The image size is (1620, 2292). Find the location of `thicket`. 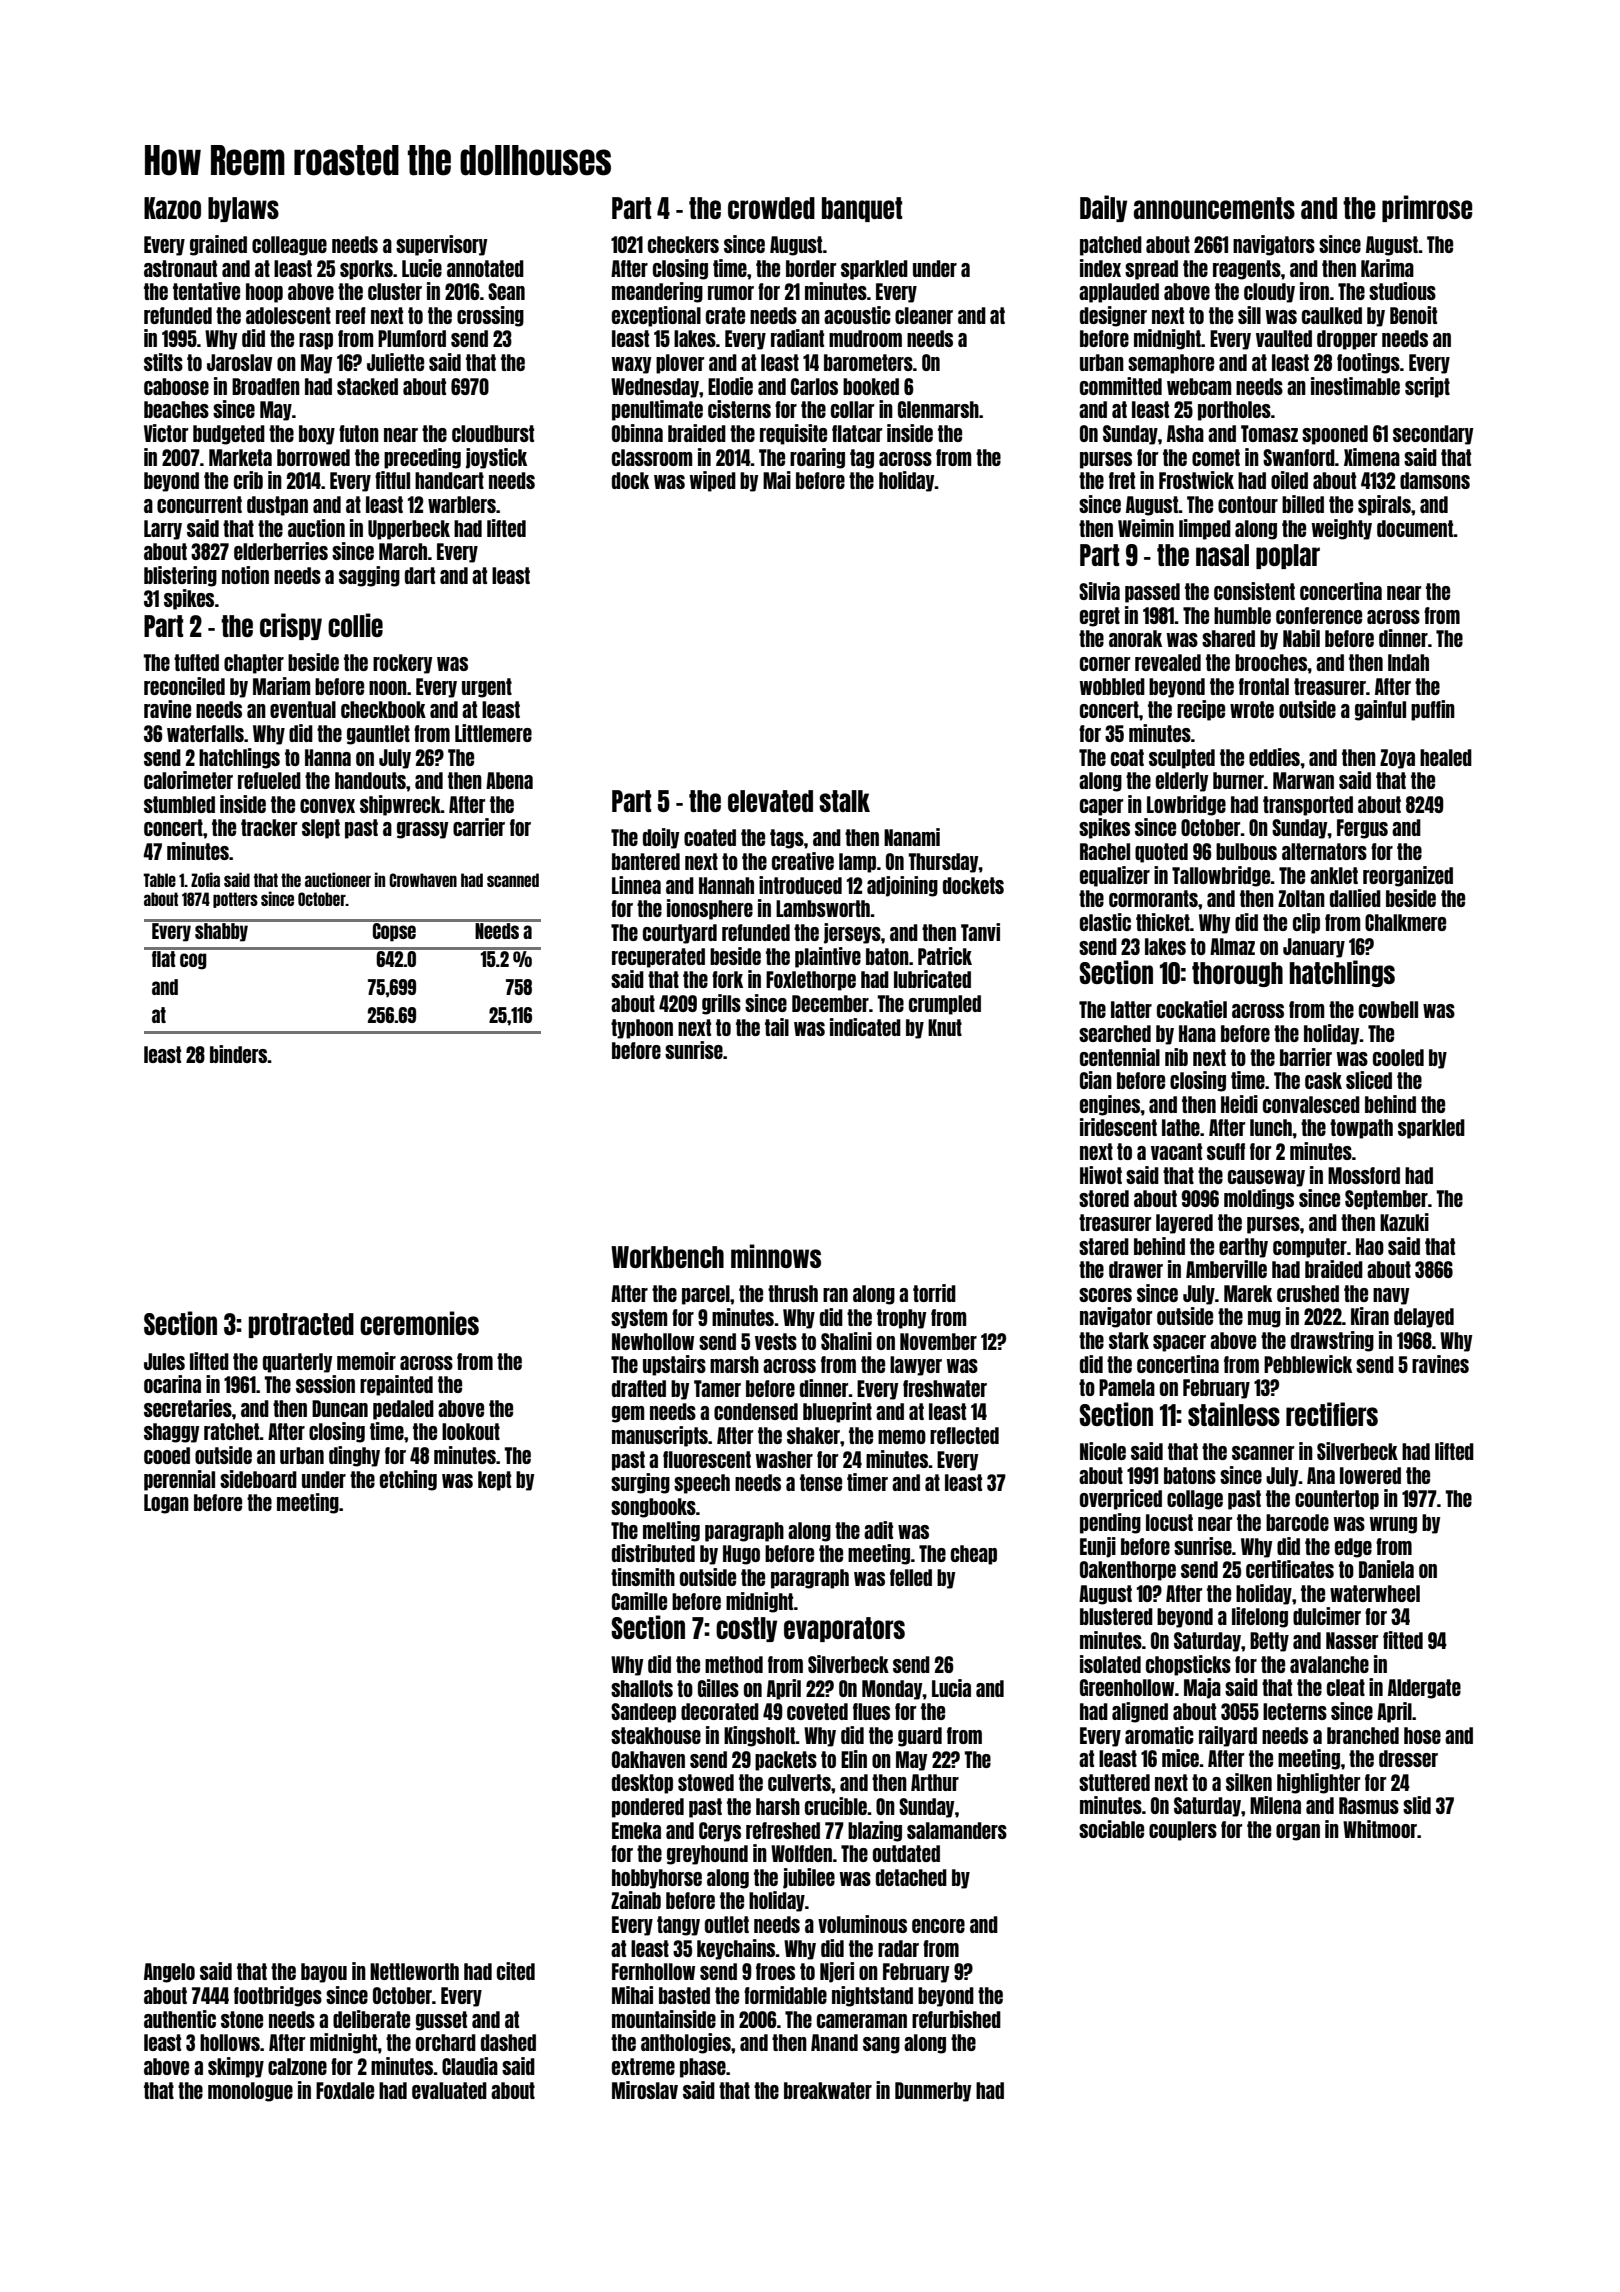

thicket is located at coordinates (1163, 922).
